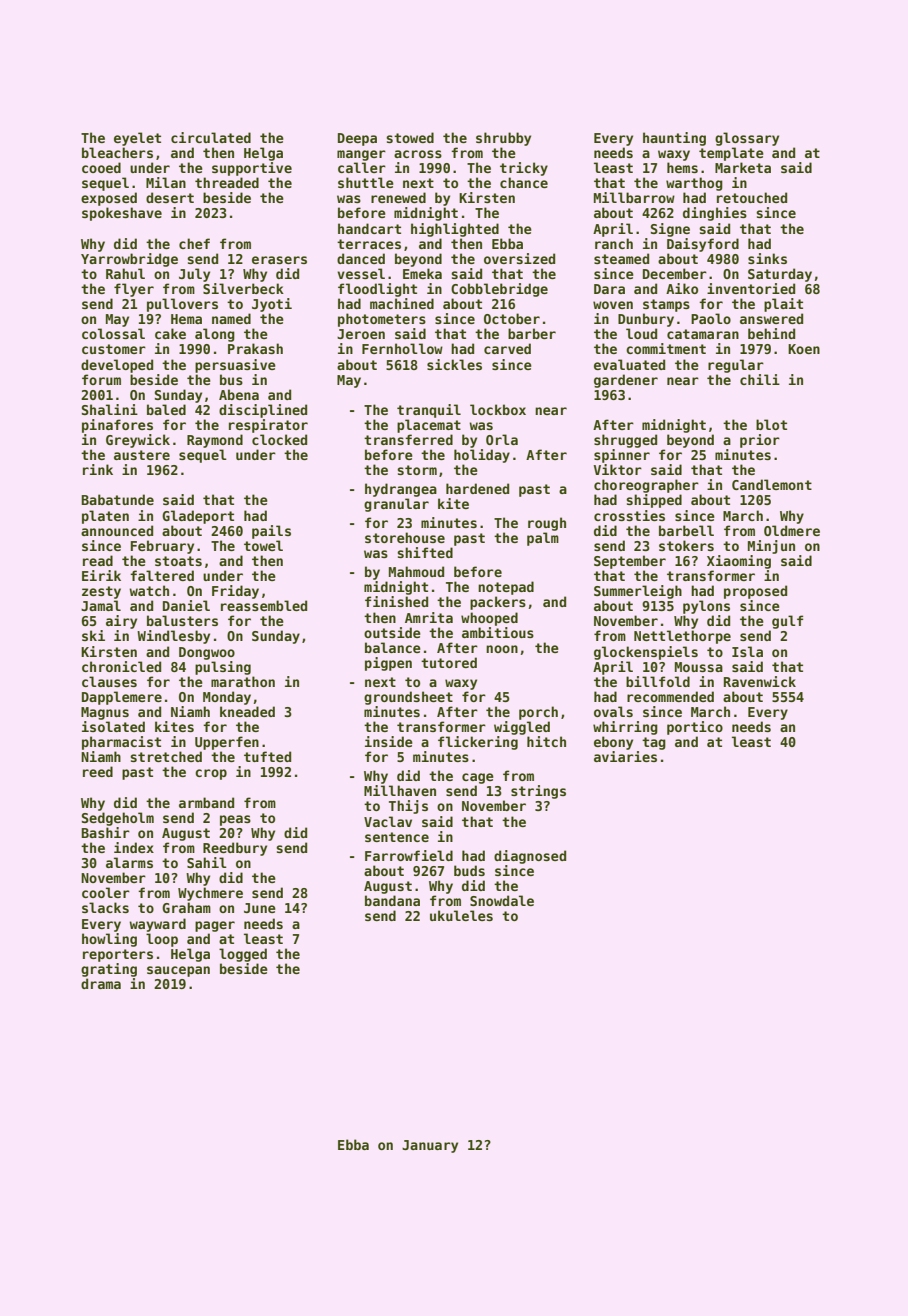 This screenshot has height=1316, width=908. What do you see at coordinates (477, 488) in the screenshot?
I see `hardened` at bounding box center [477, 488].
